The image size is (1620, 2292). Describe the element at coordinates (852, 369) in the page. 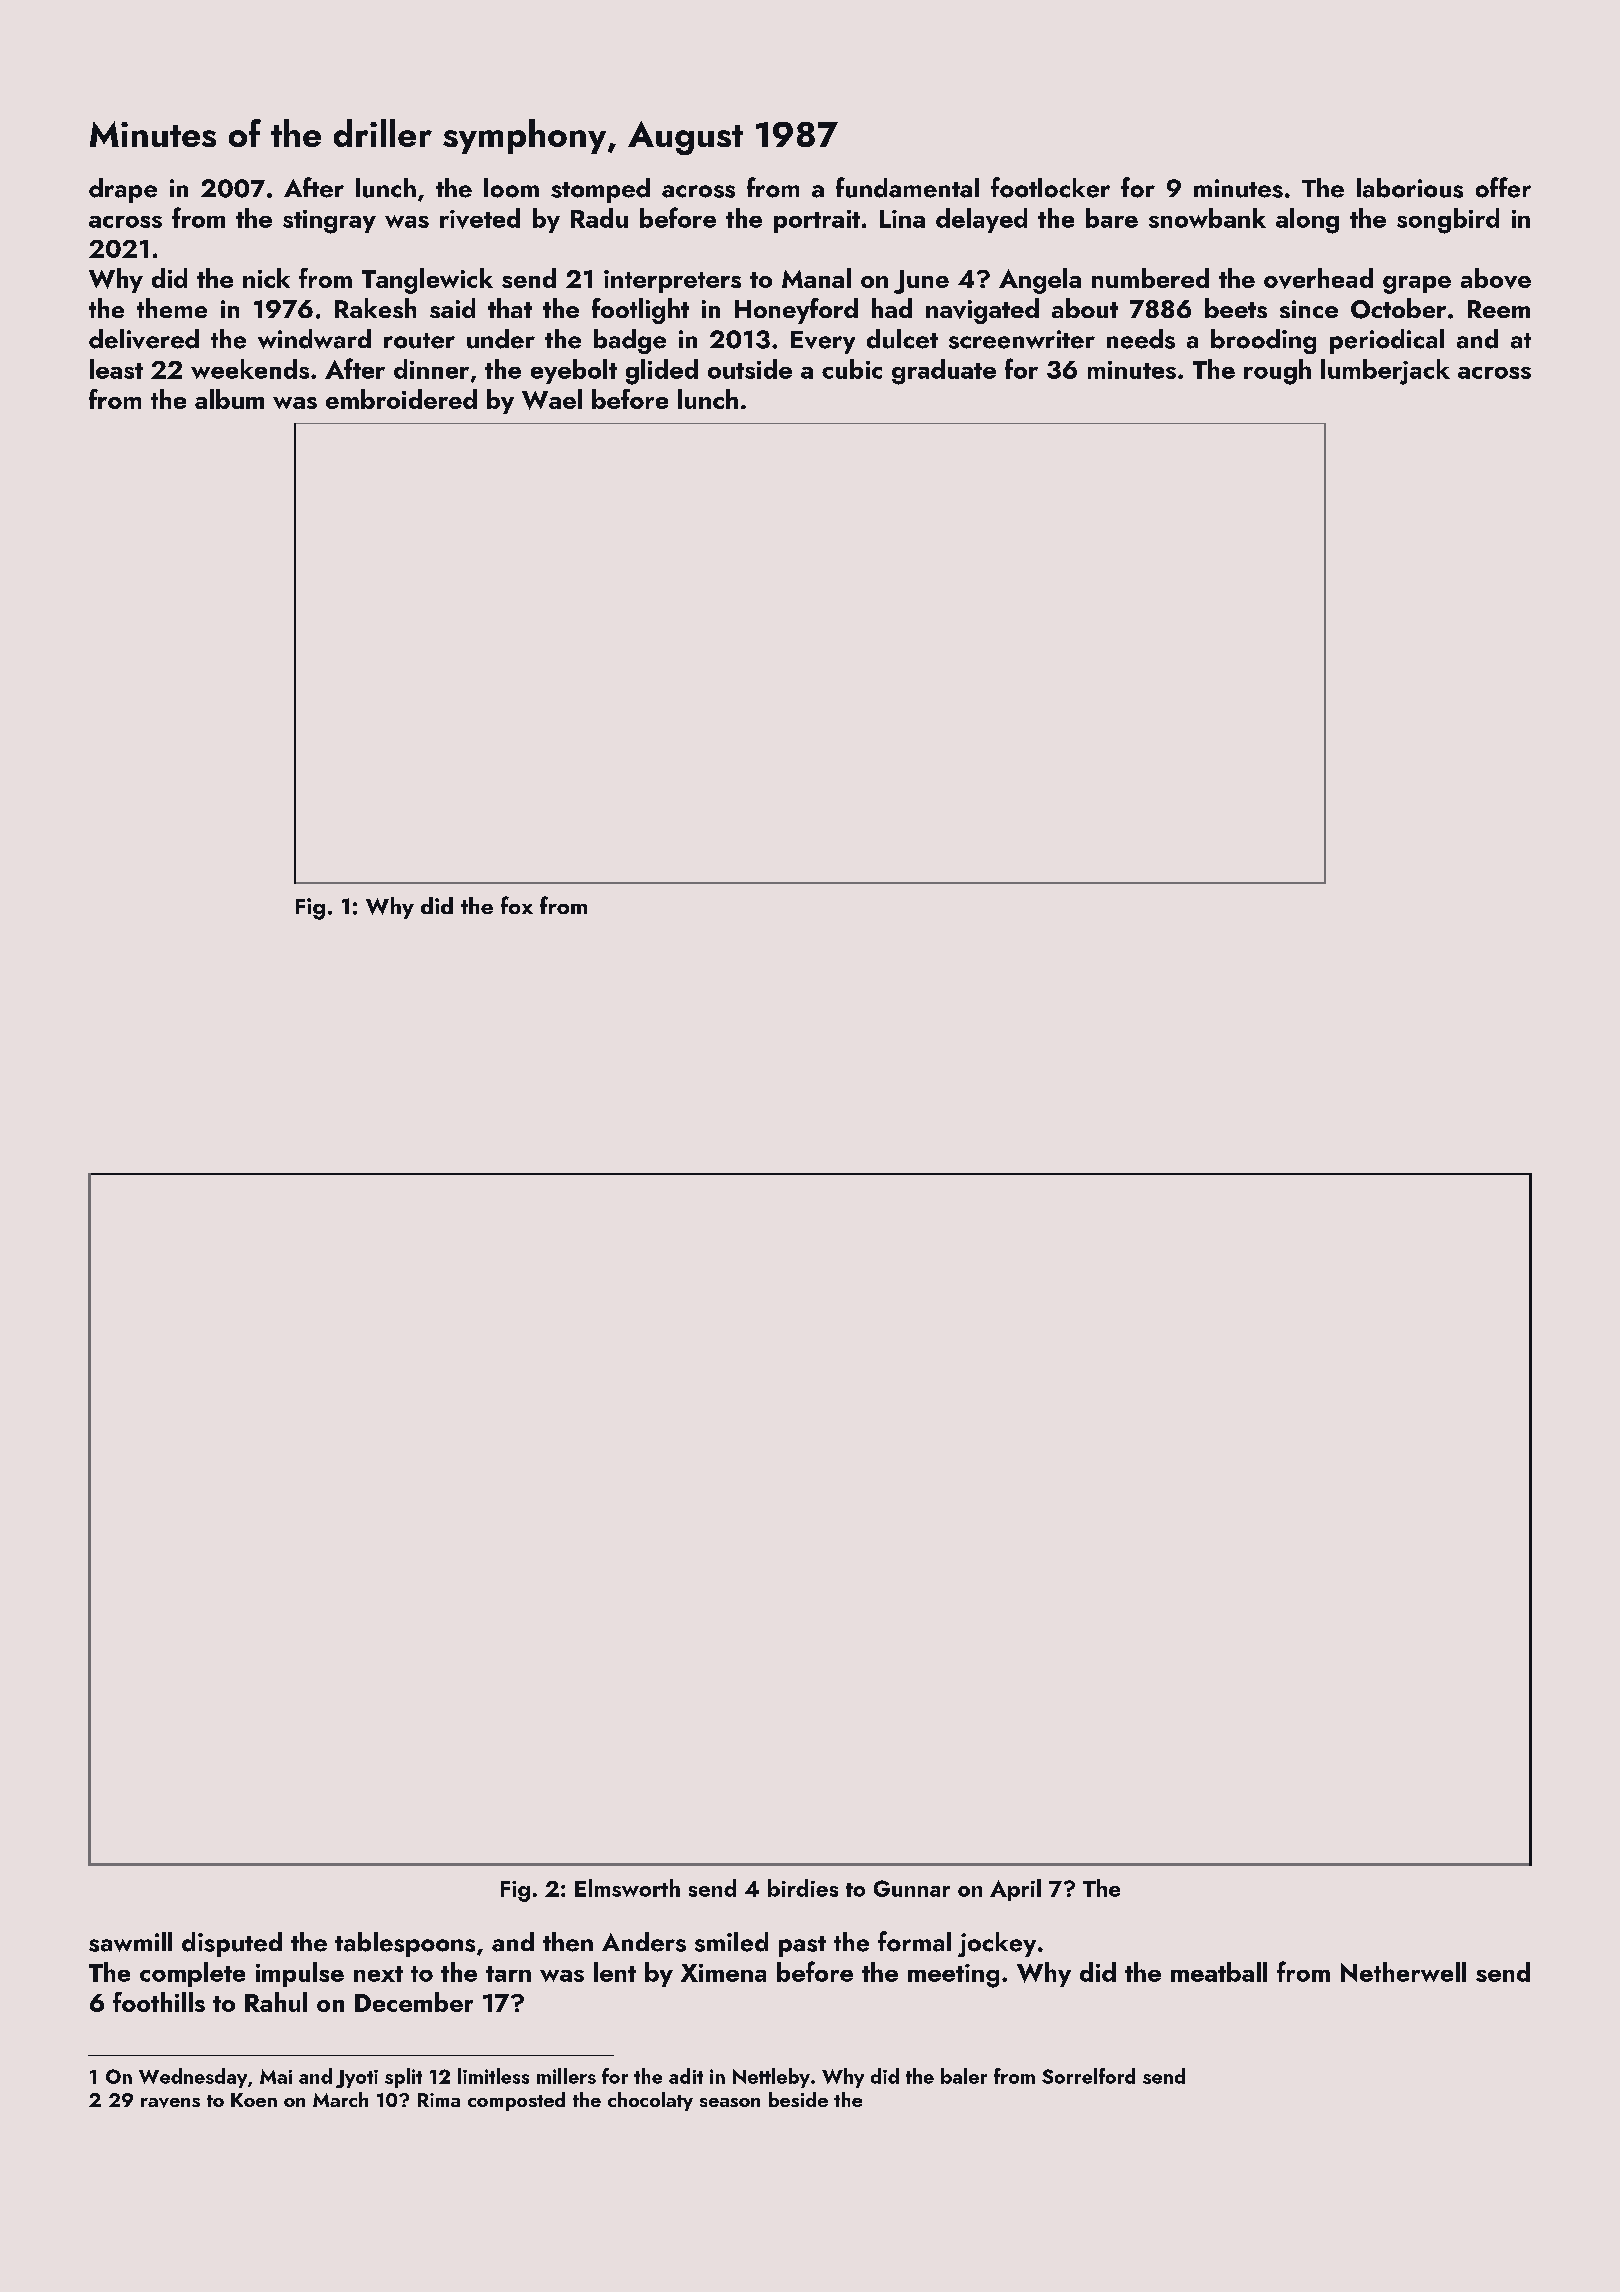

I see `cubic` at that location.
